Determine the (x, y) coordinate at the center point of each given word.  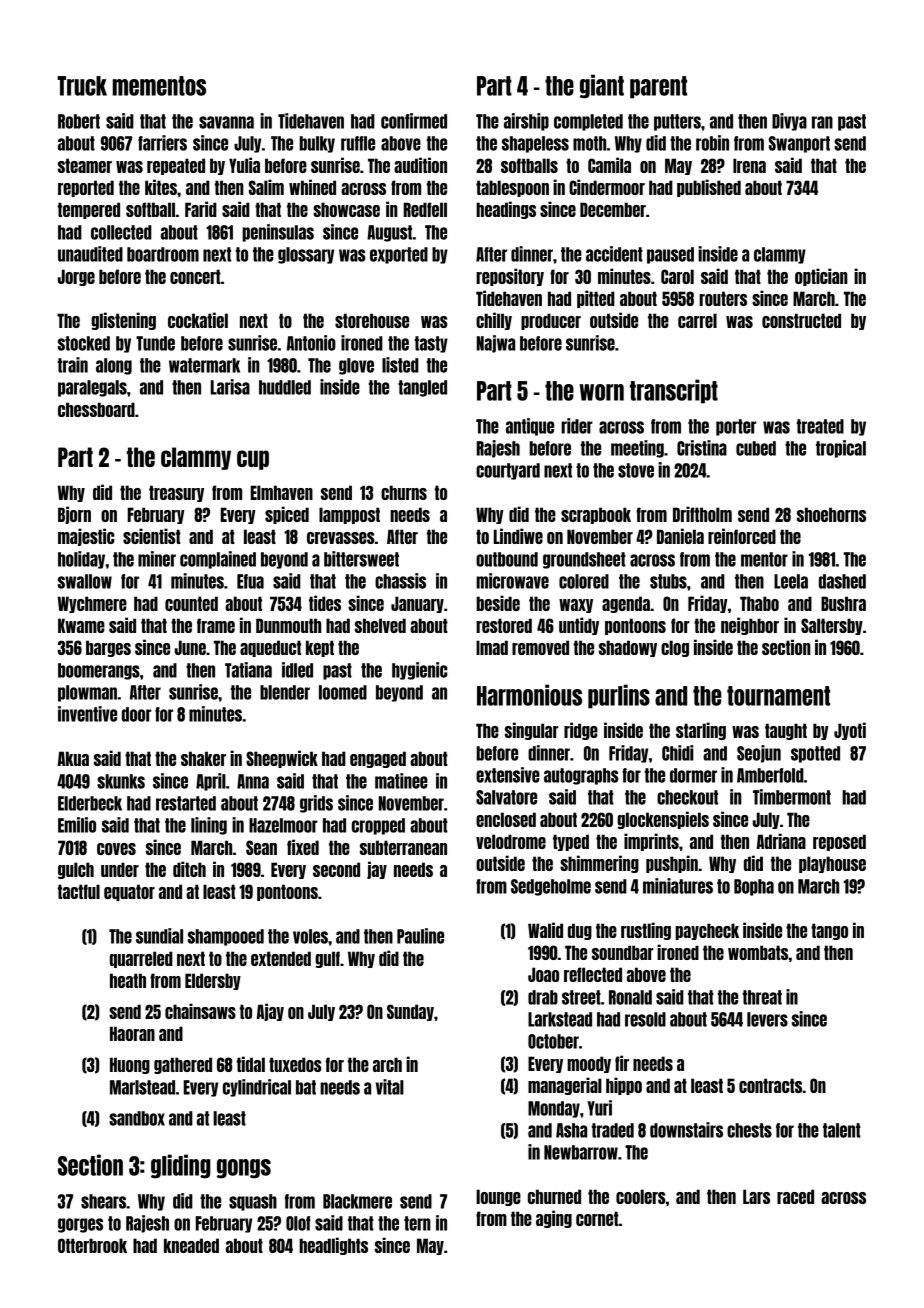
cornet (597, 1218)
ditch (189, 869)
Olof (298, 1223)
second (336, 869)
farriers (162, 143)
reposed (839, 842)
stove (636, 470)
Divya (789, 122)
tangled (422, 388)
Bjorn (74, 515)
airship (526, 122)
